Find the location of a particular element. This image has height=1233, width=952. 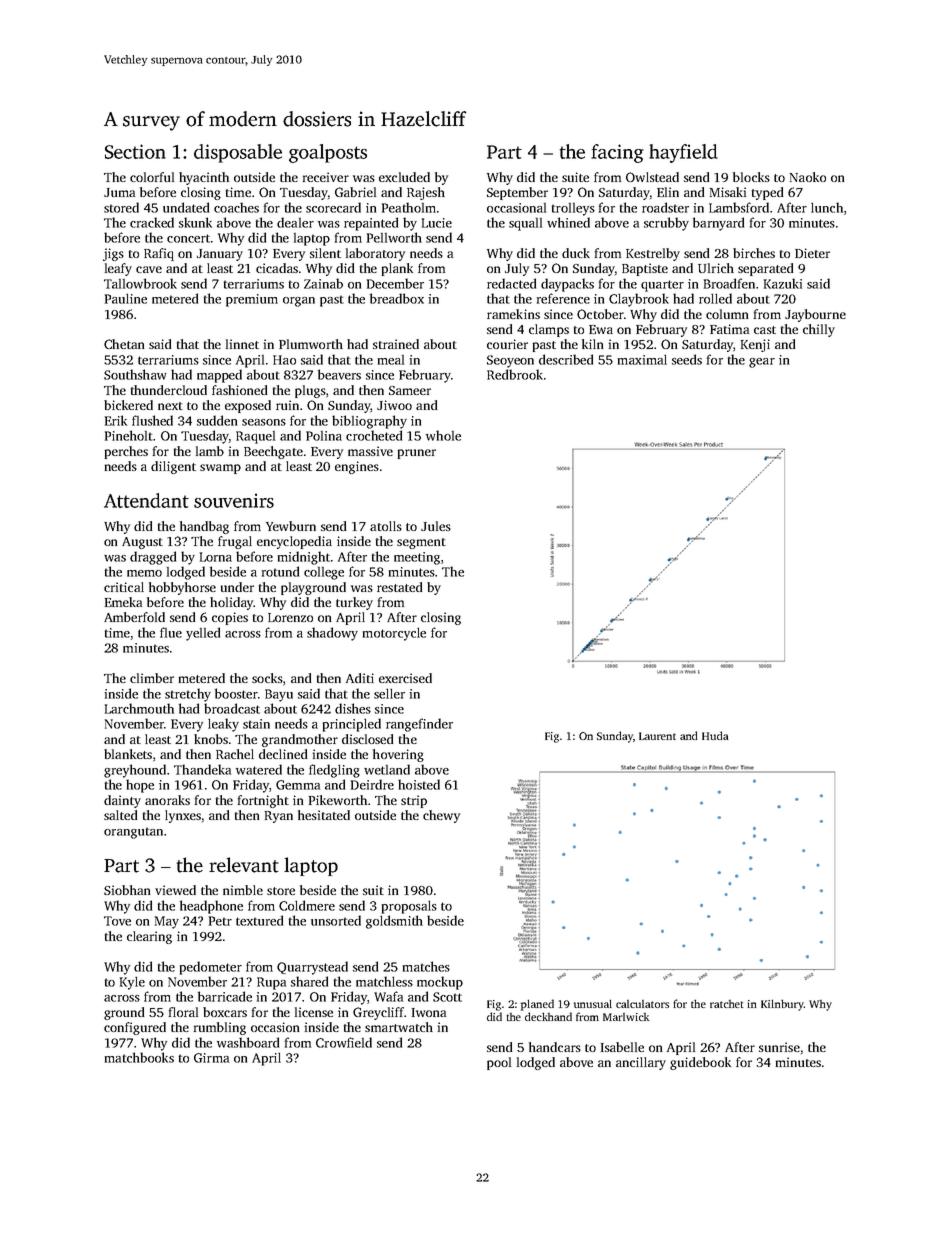

Girma is located at coordinates (211, 1058).
